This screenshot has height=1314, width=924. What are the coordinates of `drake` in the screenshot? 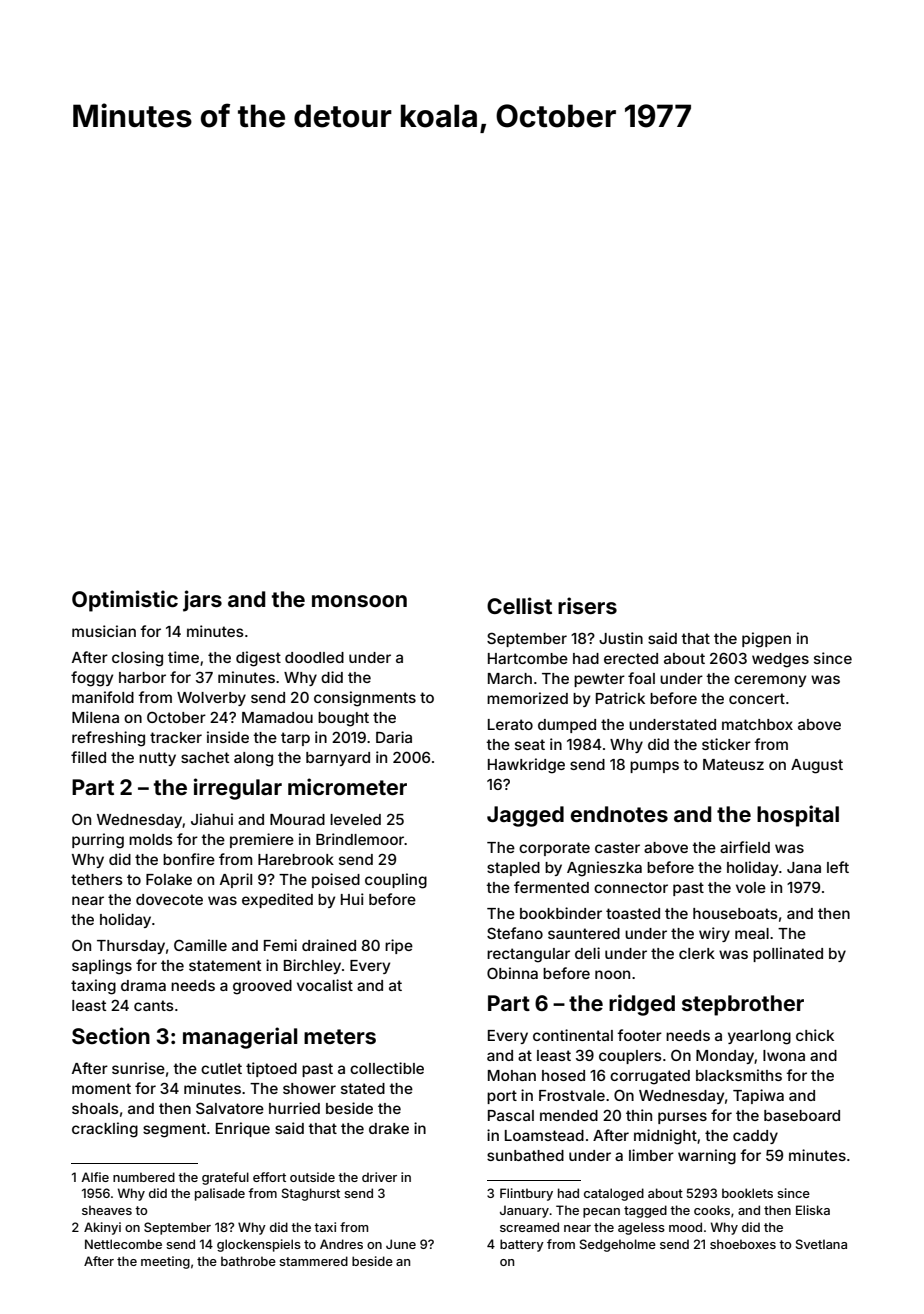 It's located at (389, 1128).
